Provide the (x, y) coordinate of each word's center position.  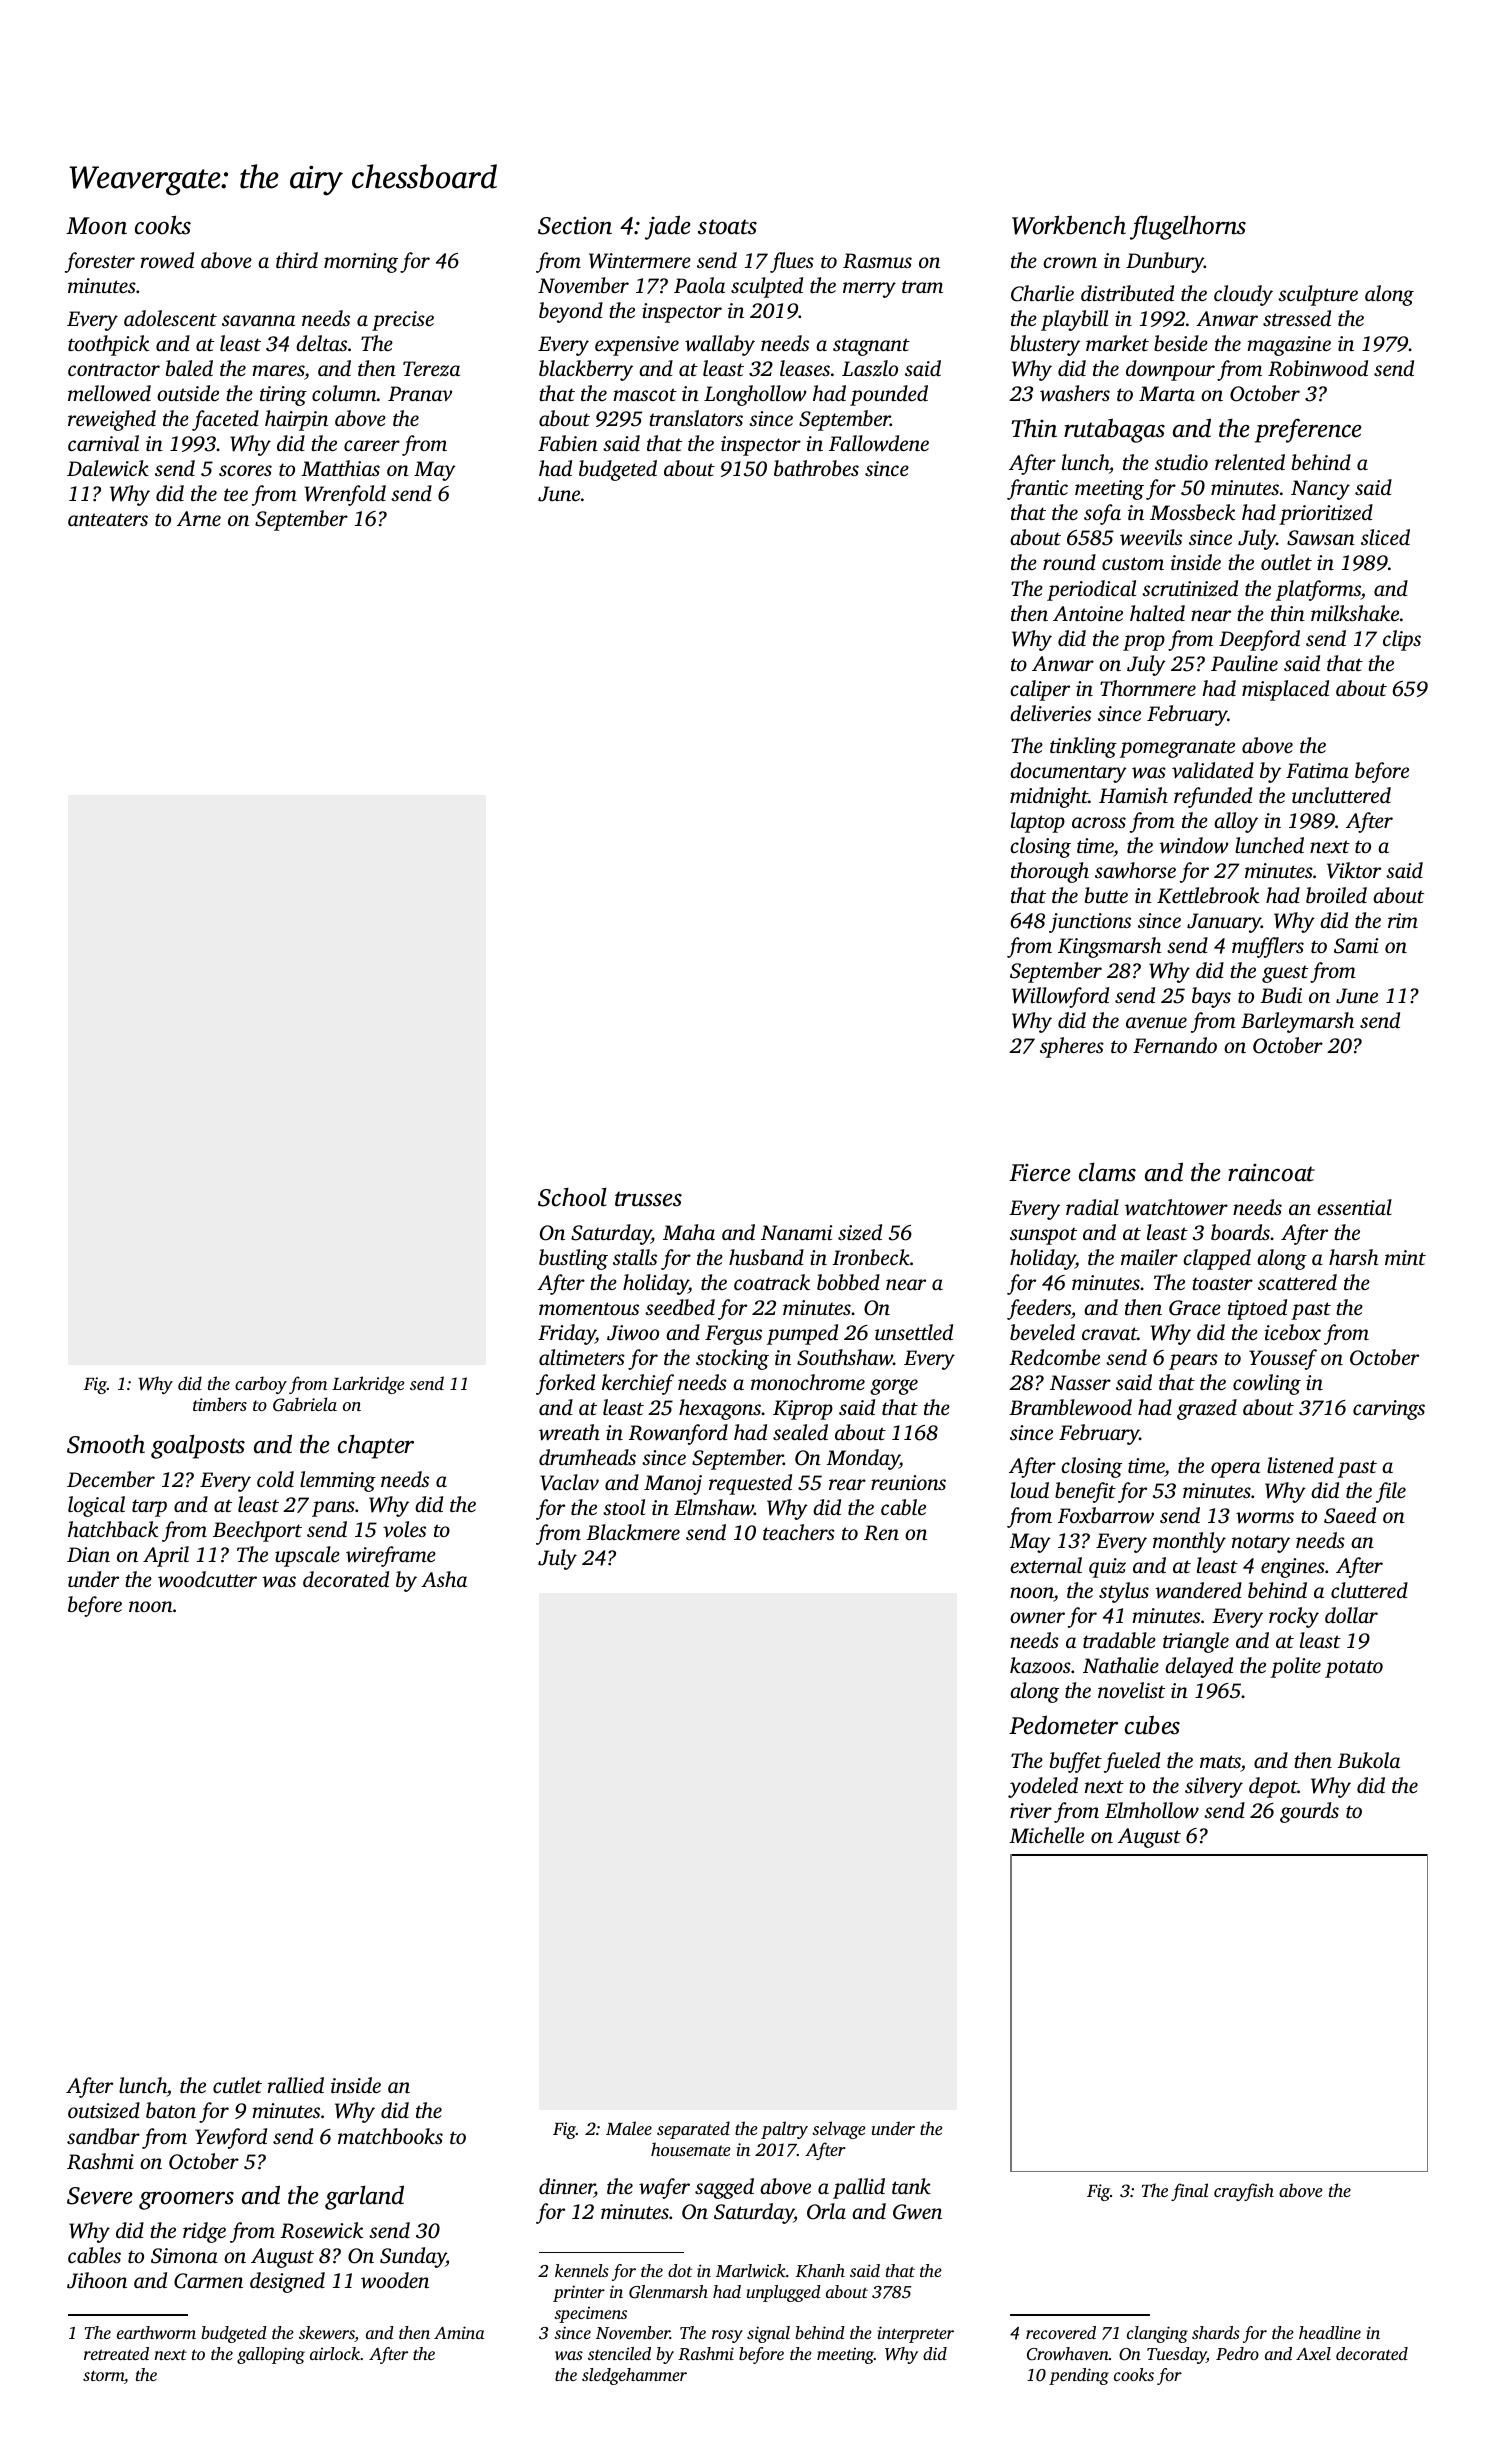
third (297, 260)
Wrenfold (345, 495)
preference (1308, 431)
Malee (629, 2128)
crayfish (1244, 2192)
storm (103, 2376)
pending (1079, 2376)
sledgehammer (634, 2376)
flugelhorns (1188, 227)
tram (922, 286)
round (1069, 562)
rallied (296, 2085)
